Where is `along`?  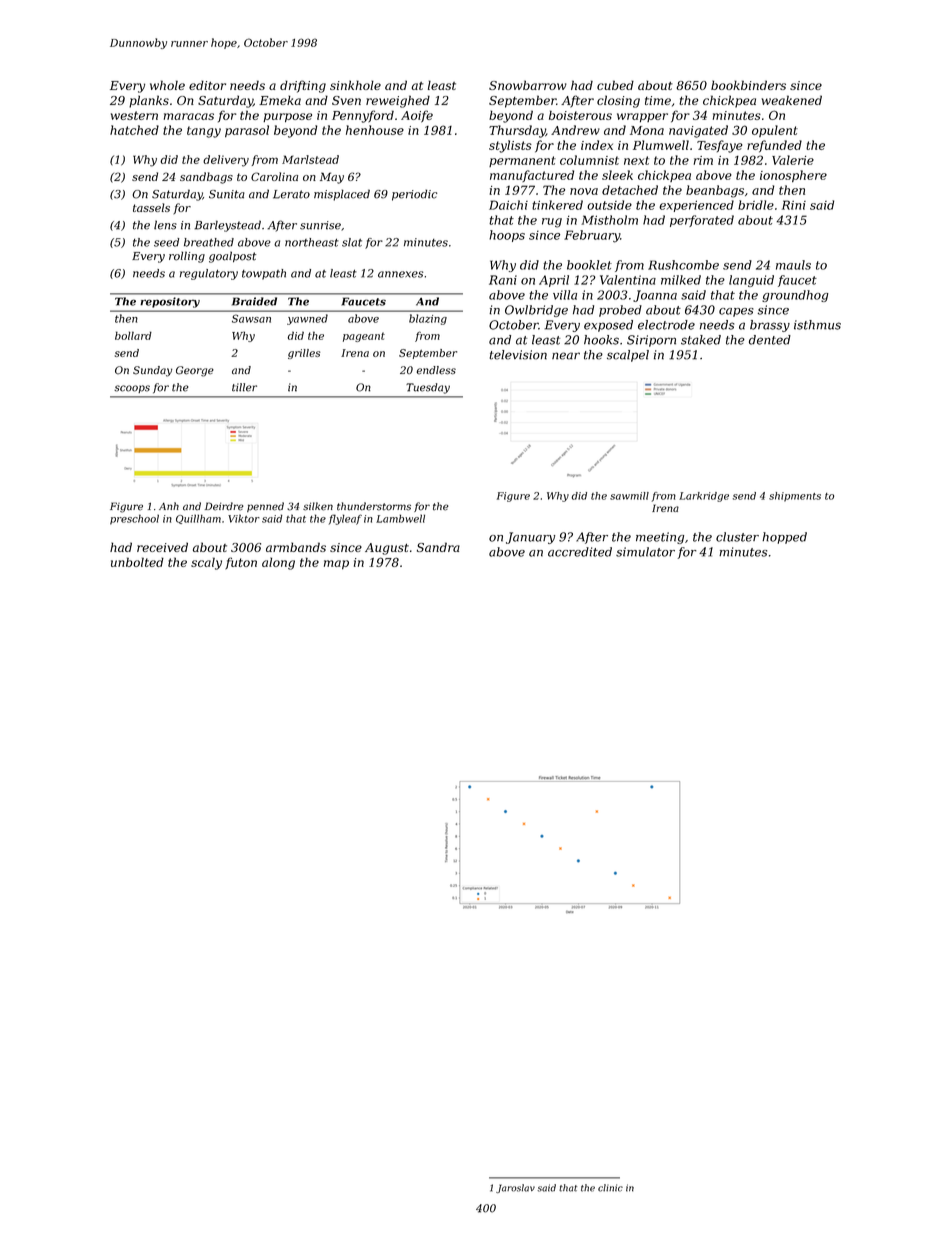
along is located at coordinates (278, 563).
